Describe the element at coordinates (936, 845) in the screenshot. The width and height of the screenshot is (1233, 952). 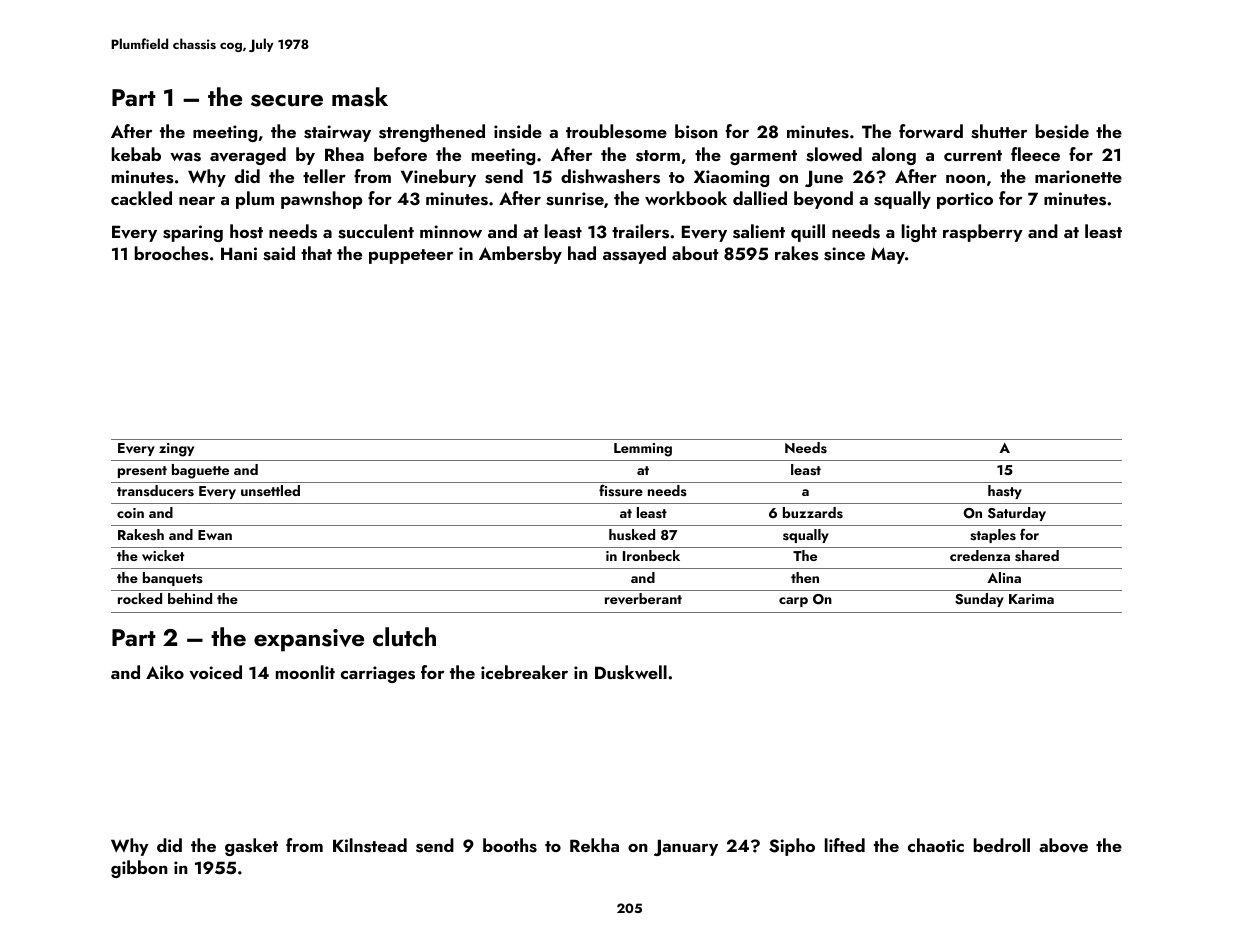
I see `chaotic` at that location.
